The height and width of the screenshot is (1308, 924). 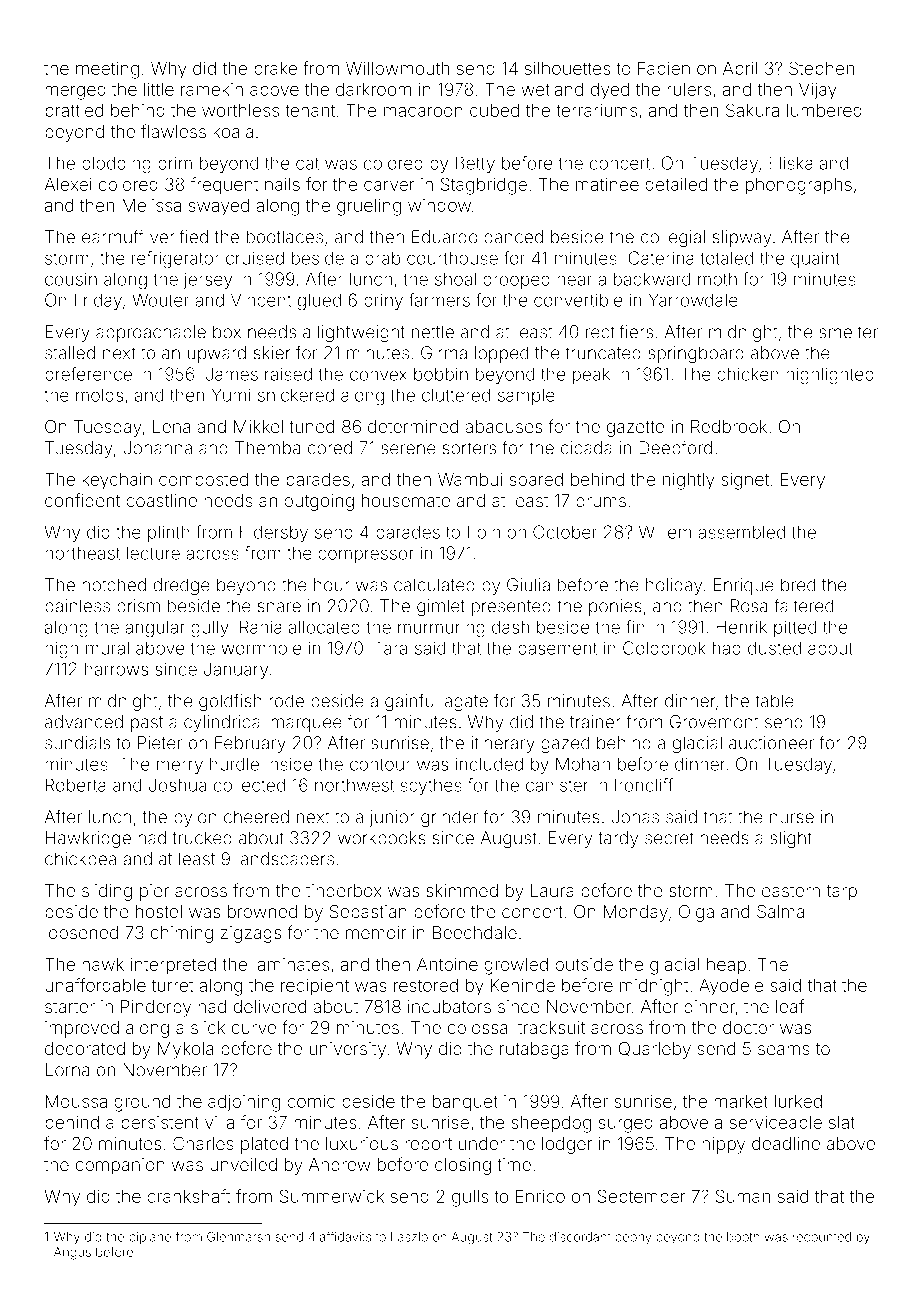 What do you see at coordinates (741, 627) in the screenshot?
I see `Henrik` at bounding box center [741, 627].
